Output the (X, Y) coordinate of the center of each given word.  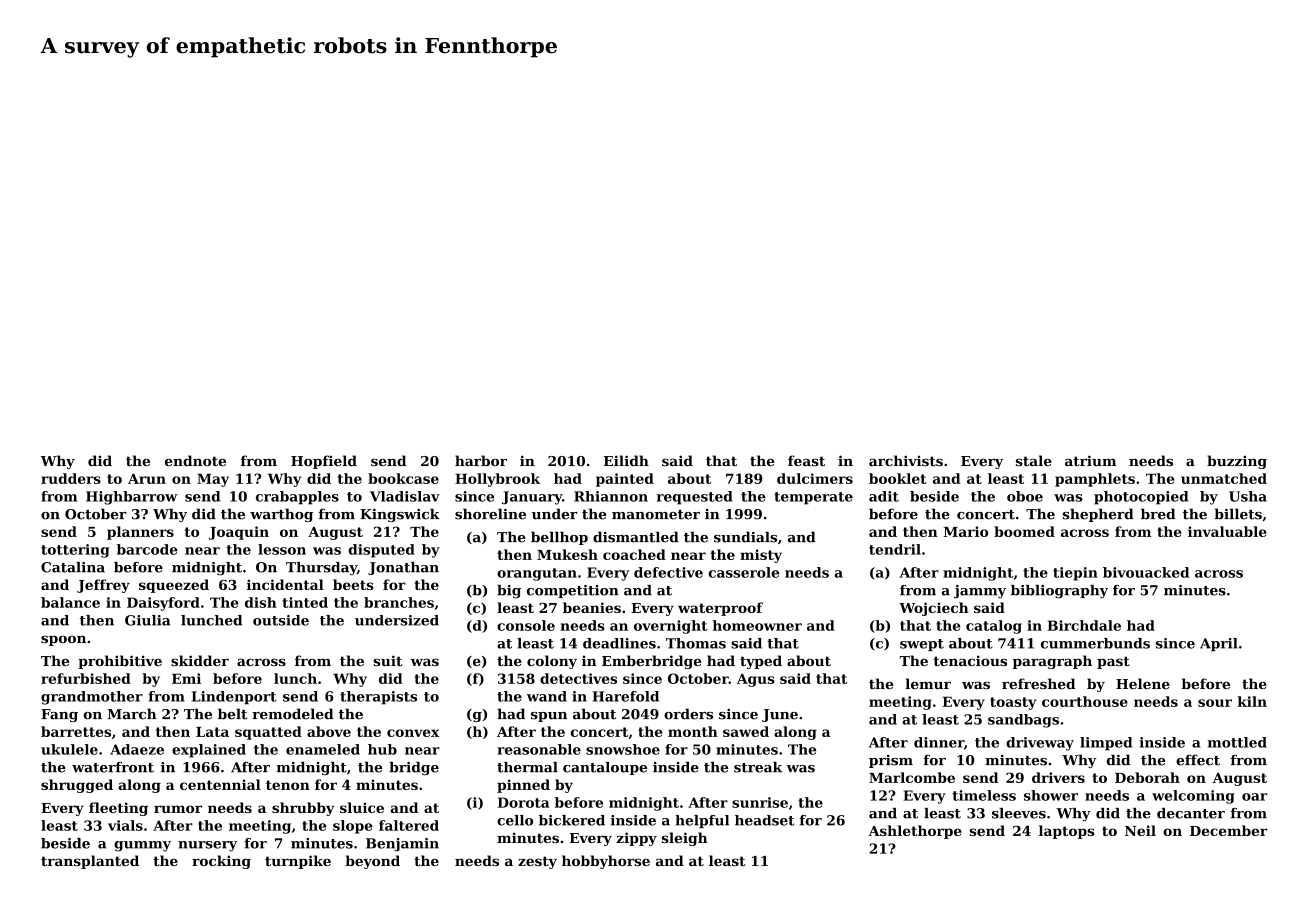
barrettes (76, 731)
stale (1034, 460)
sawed (746, 731)
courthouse (1085, 701)
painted (625, 480)
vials (125, 825)
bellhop (559, 538)
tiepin (1075, 574)
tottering (75, 551)
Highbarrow (131, 498)
